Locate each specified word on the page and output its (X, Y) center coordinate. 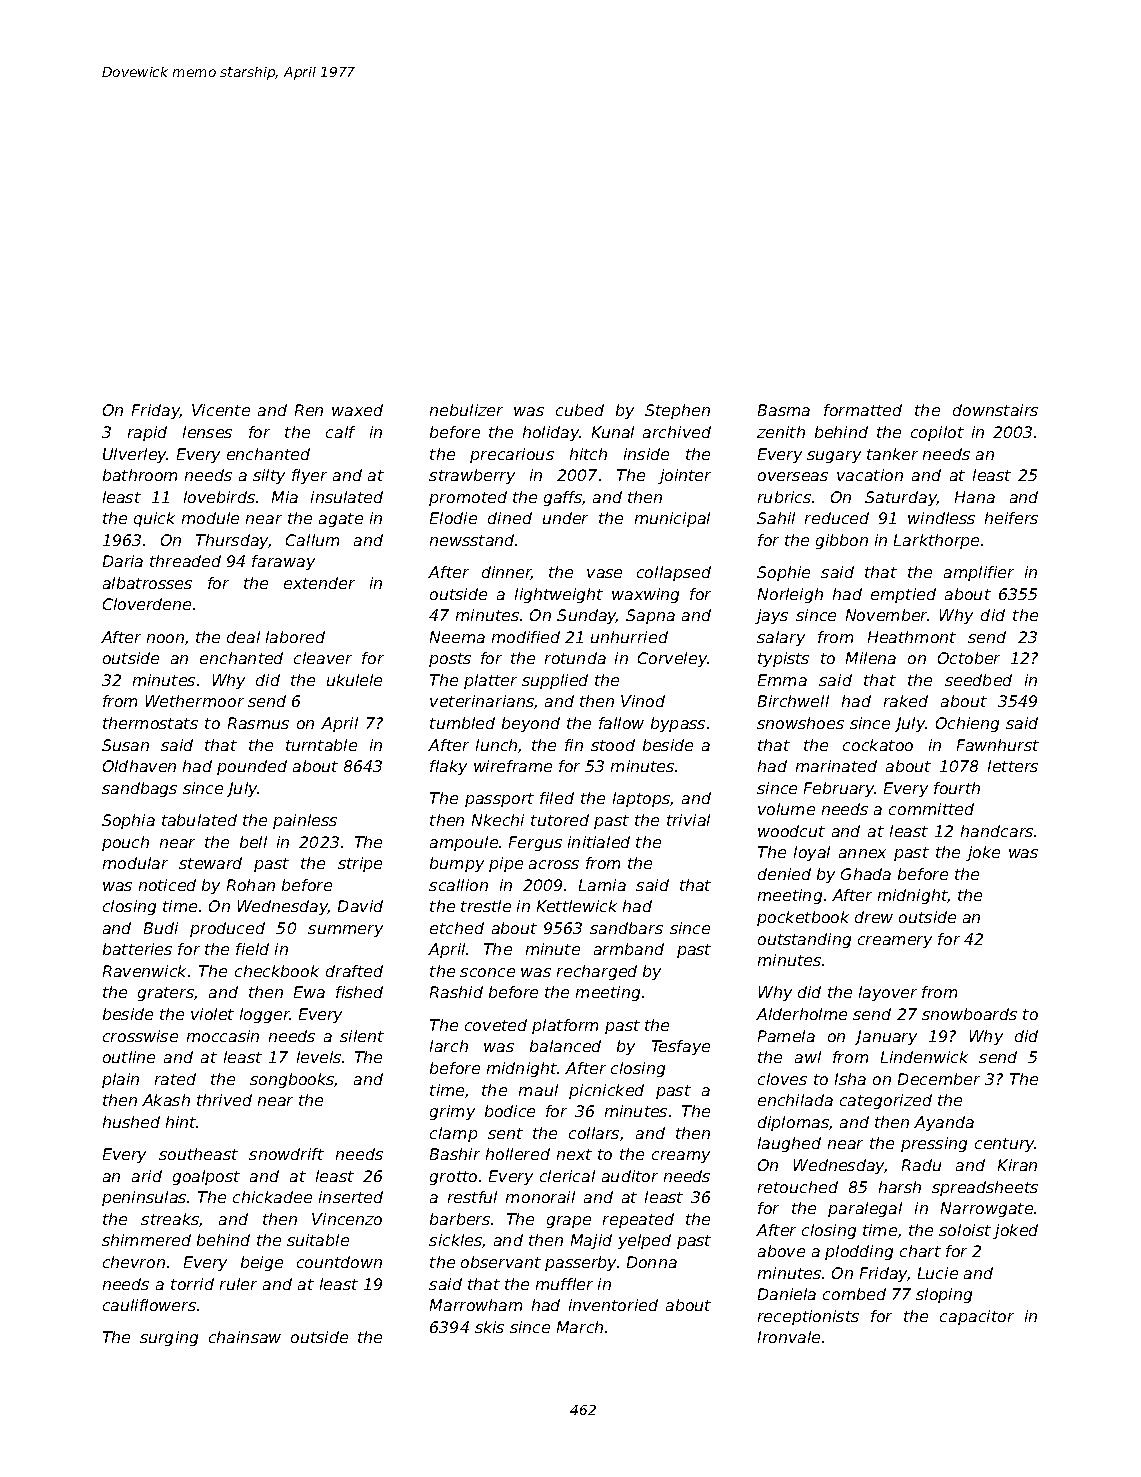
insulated (347, 497)
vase (604, 573)
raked (906, 701)
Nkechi (498, 820)
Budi (161, 928)
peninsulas (144, 1198)
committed (931, 809)
